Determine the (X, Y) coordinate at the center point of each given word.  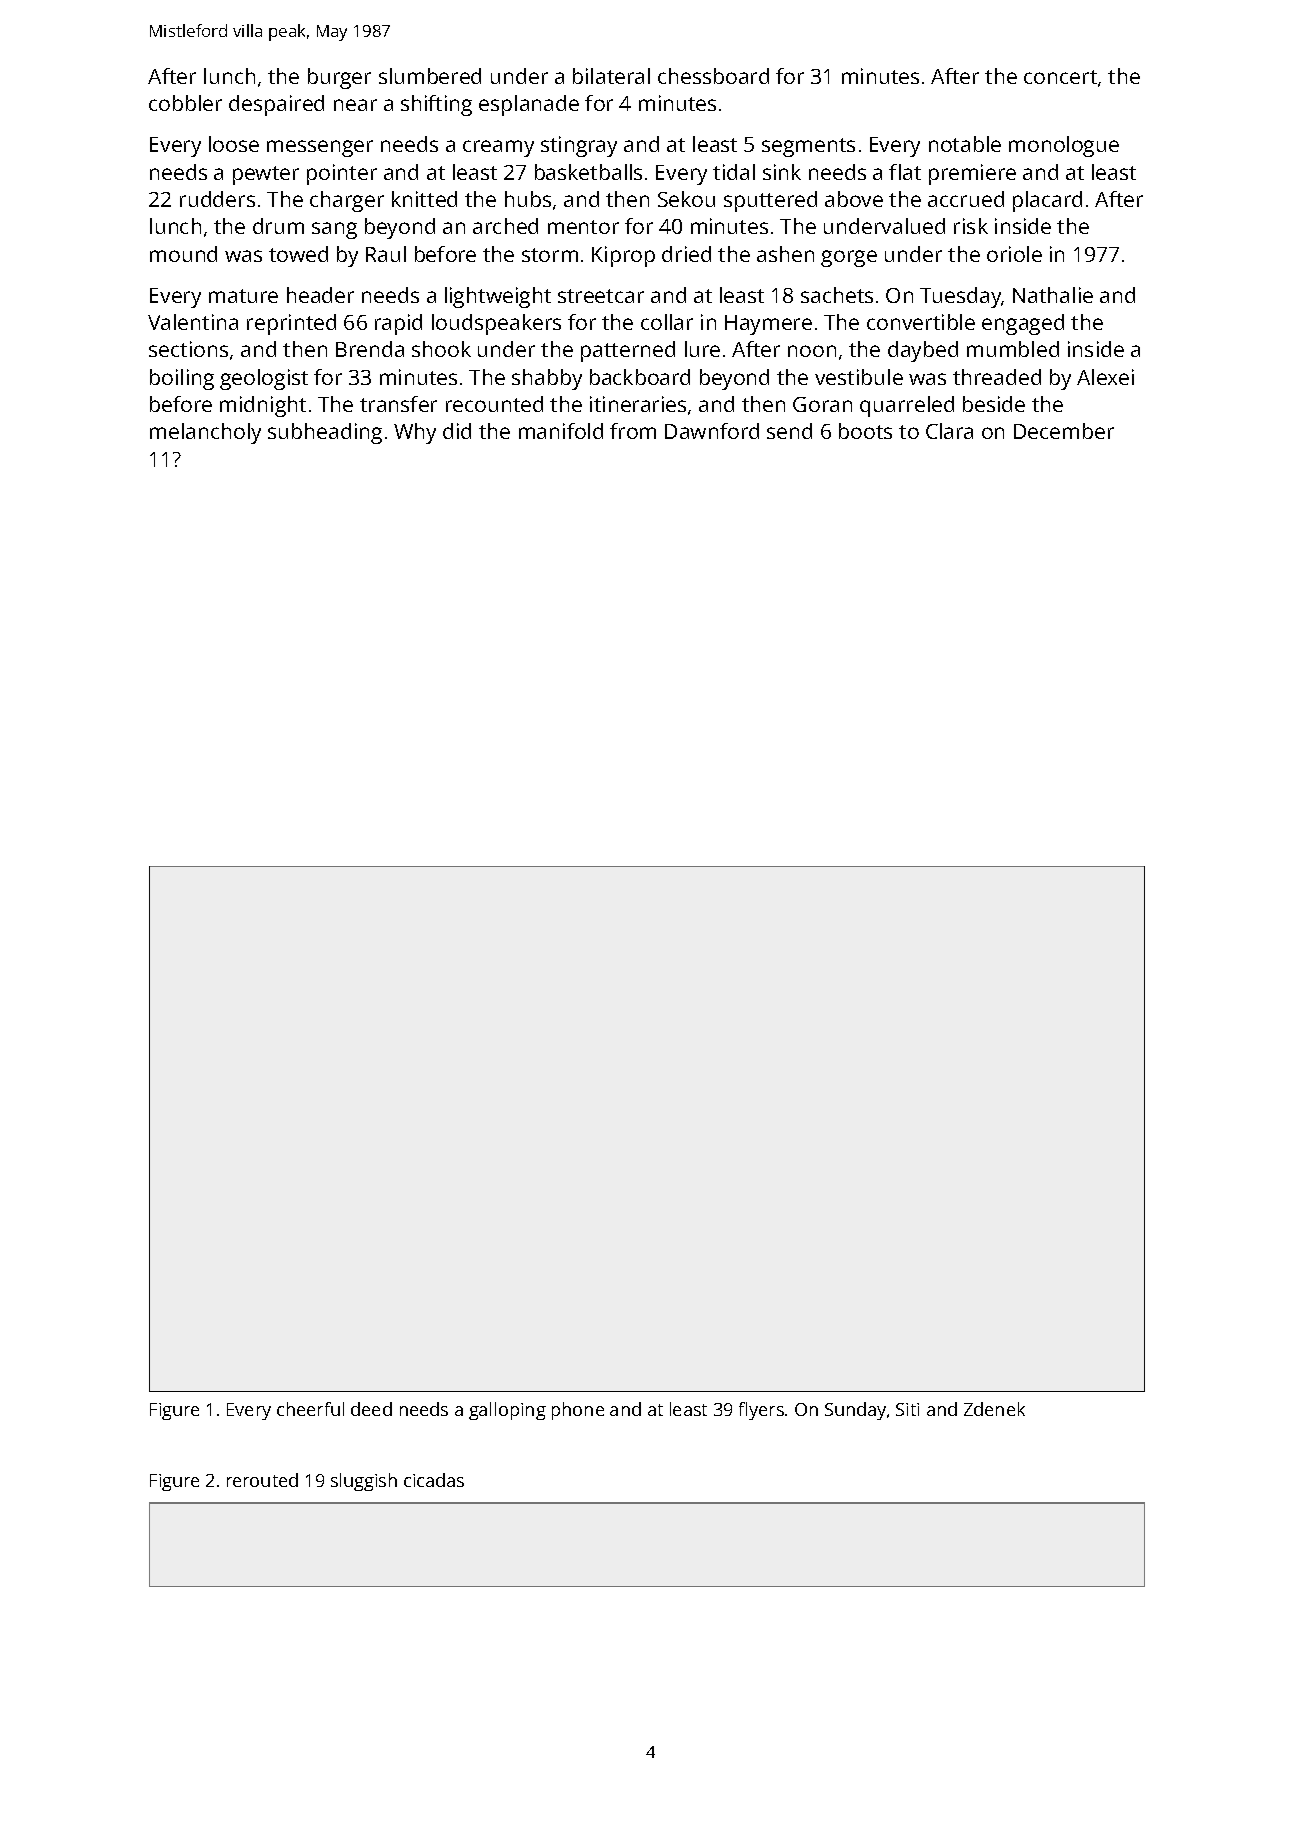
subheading (325, 433)
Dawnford (712, 431)
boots (865, 431)
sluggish (364, 1482)
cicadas (434, 1480)
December (1064, 431)
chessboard (713, 76)
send (789, 431)
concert (1060, 77)
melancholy (205, 433)
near (355, 105)
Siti (907, 1409)
